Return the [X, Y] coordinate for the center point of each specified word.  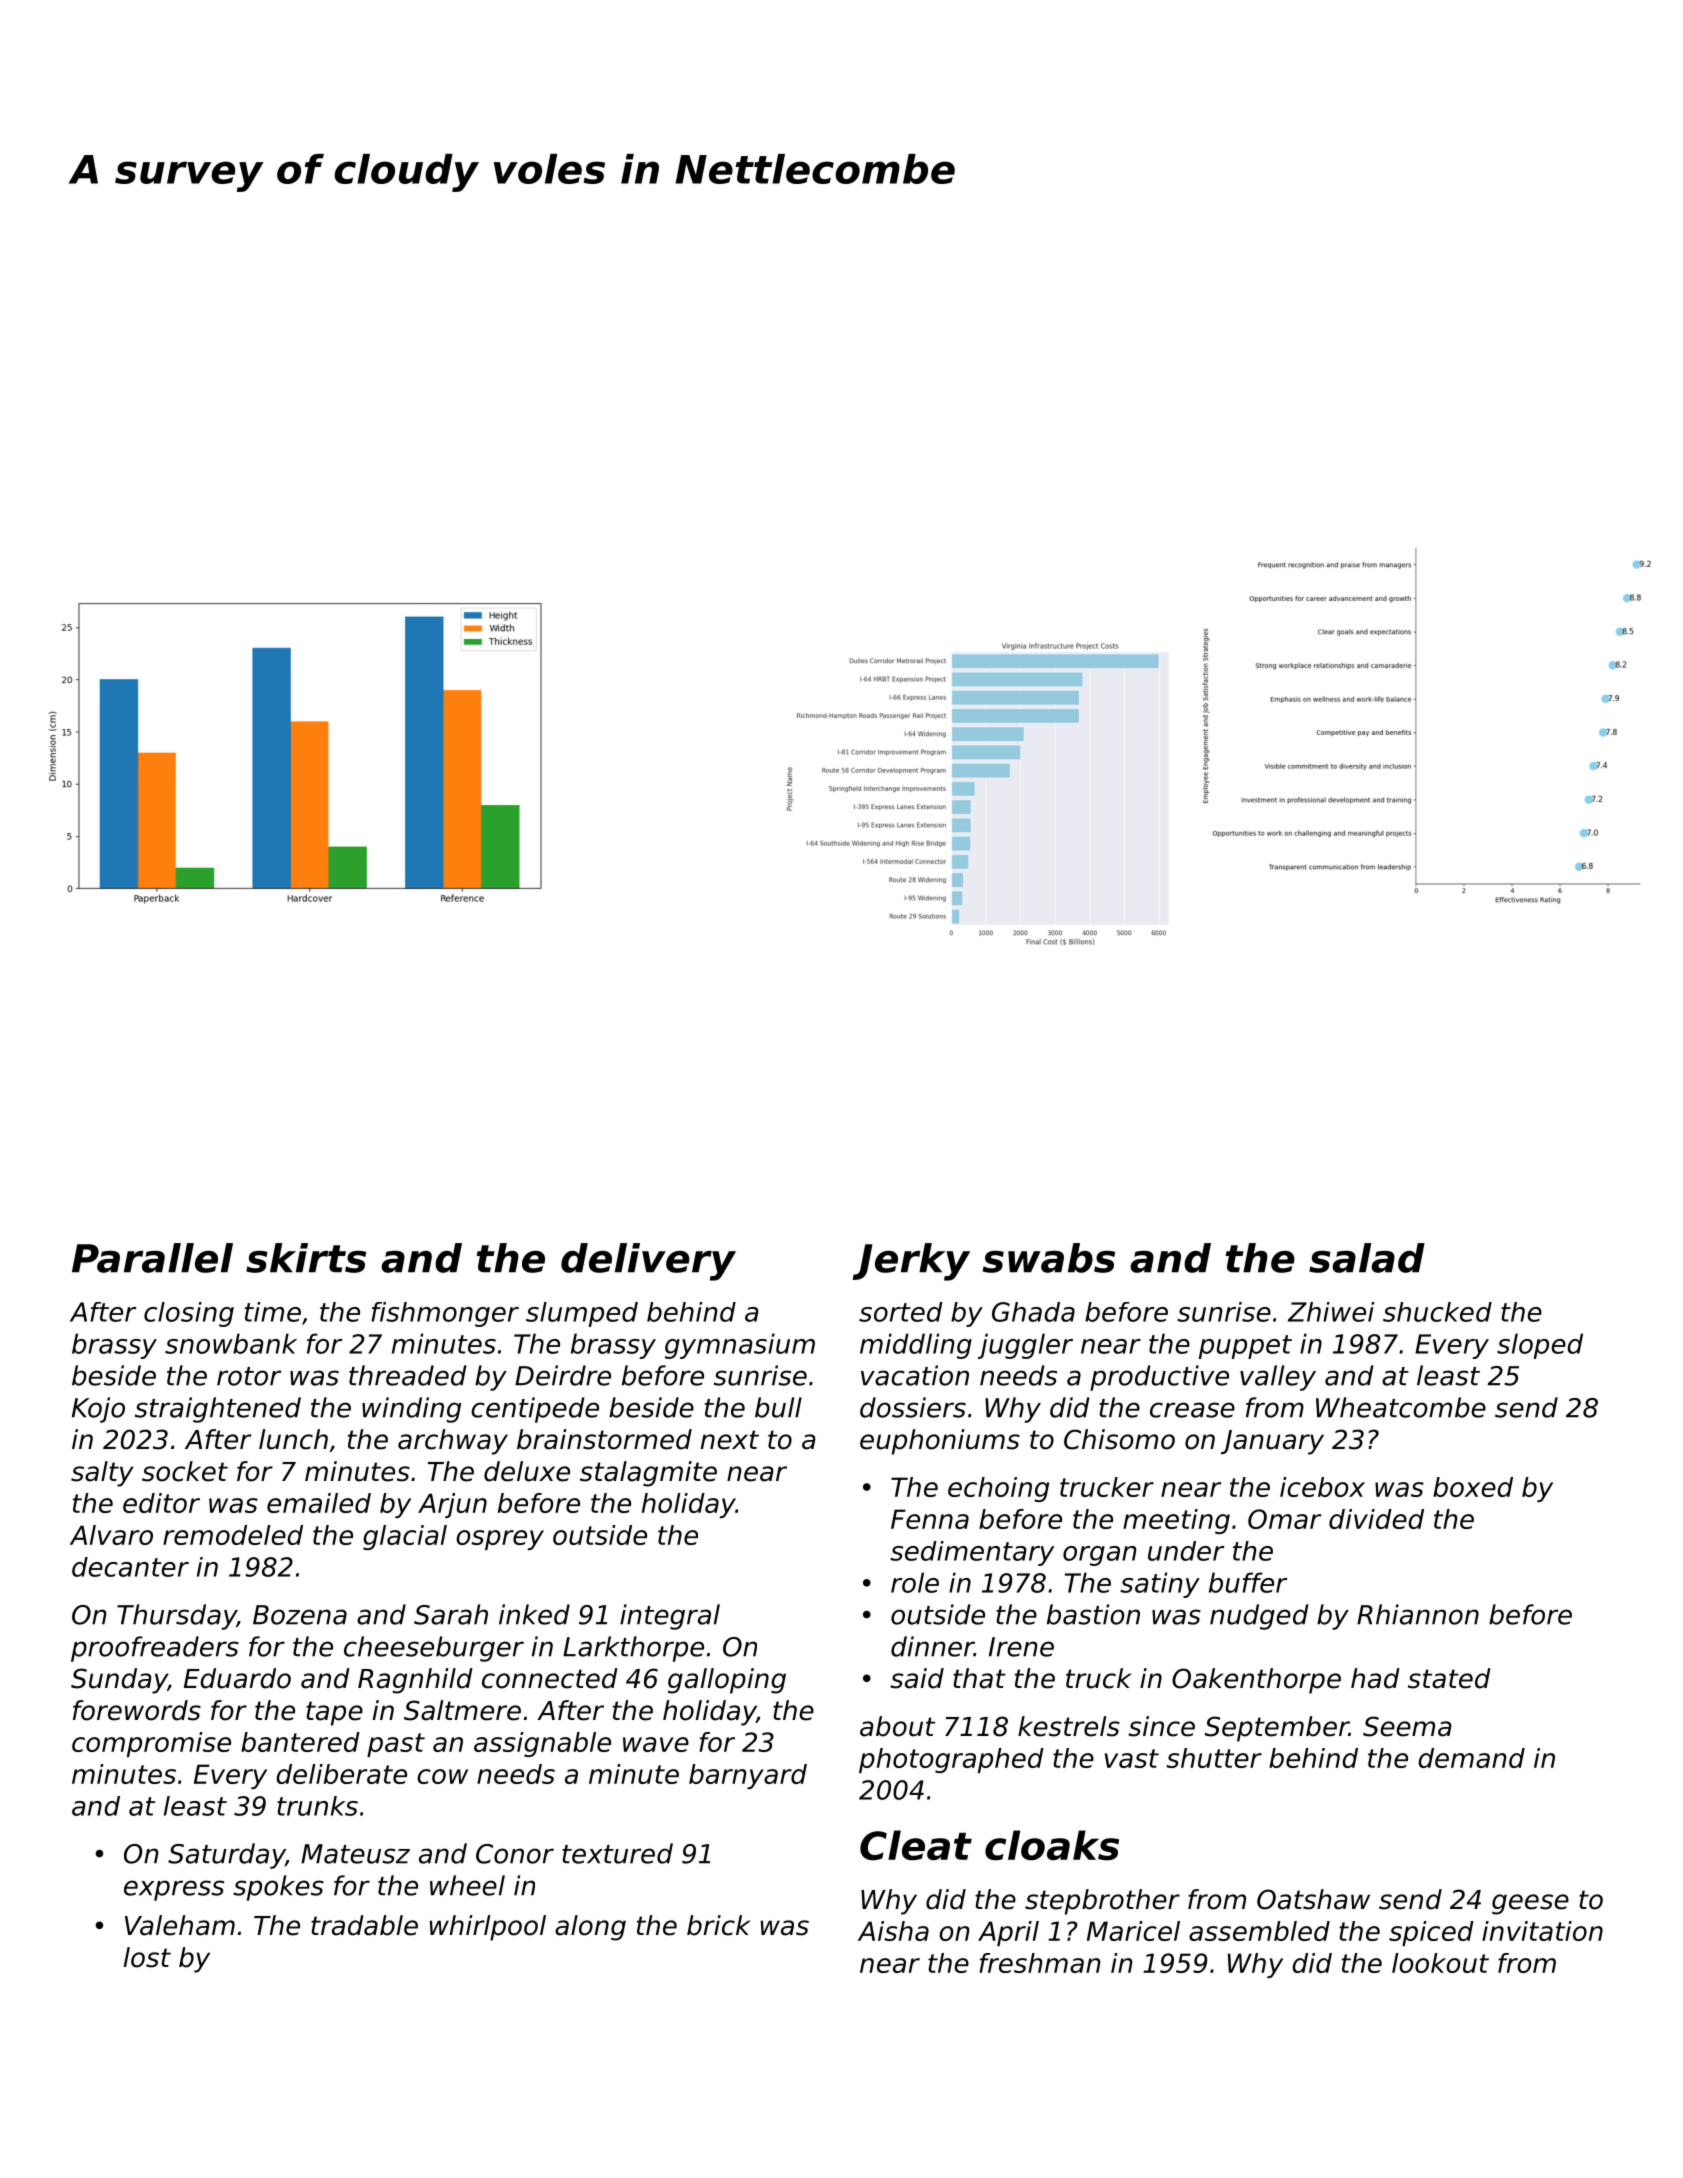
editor [161, 1503]
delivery [648, 1262]
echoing [998, 1489]
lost [147, 1957]
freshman [1040, 1963]
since [1161, 1726]
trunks [317, 1806]
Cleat [916, 1845]
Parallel [152, 1258]
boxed [1473, 1487]
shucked [1437, 1312]
